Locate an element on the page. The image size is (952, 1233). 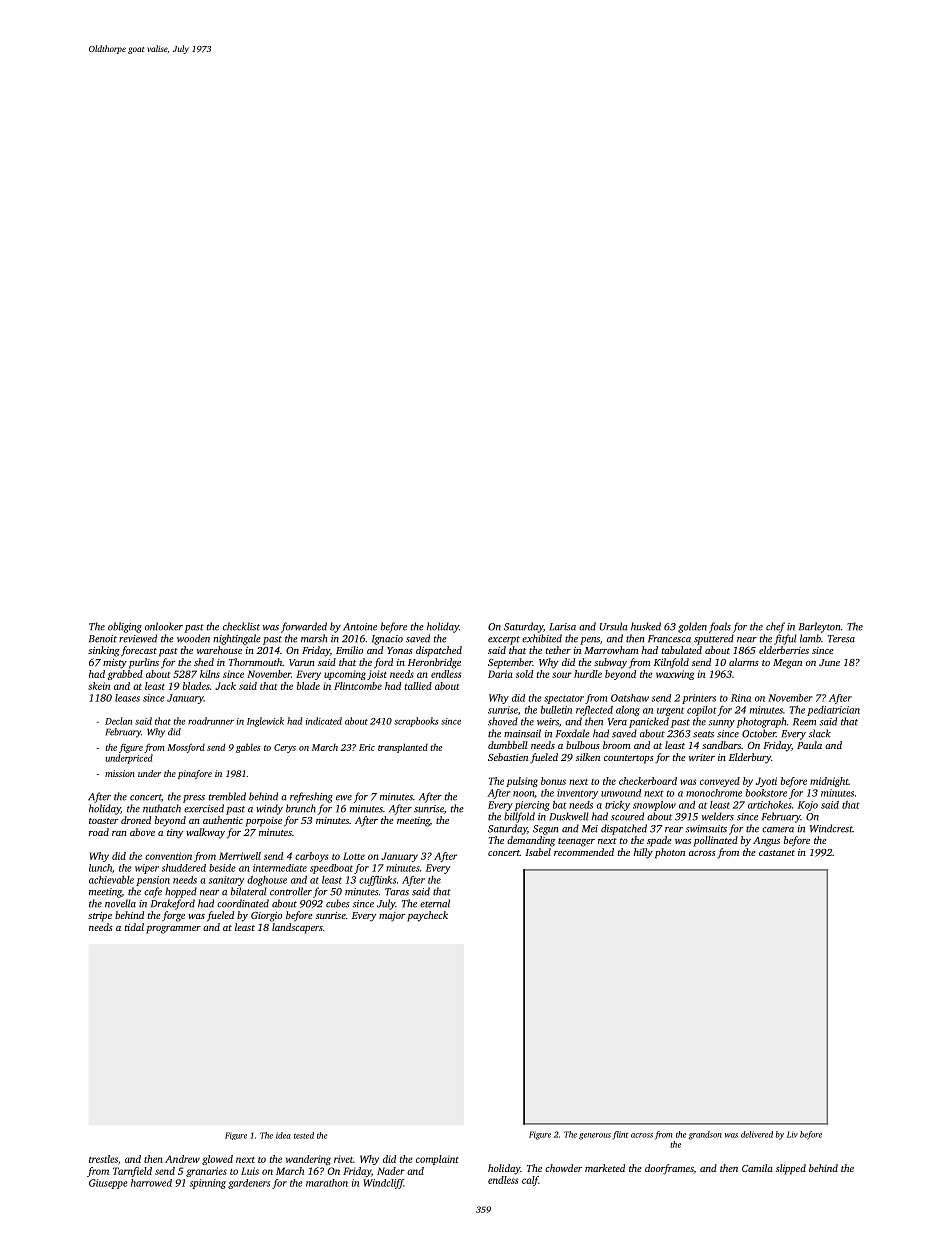
trestles is located at coordinates (103, 1159).
